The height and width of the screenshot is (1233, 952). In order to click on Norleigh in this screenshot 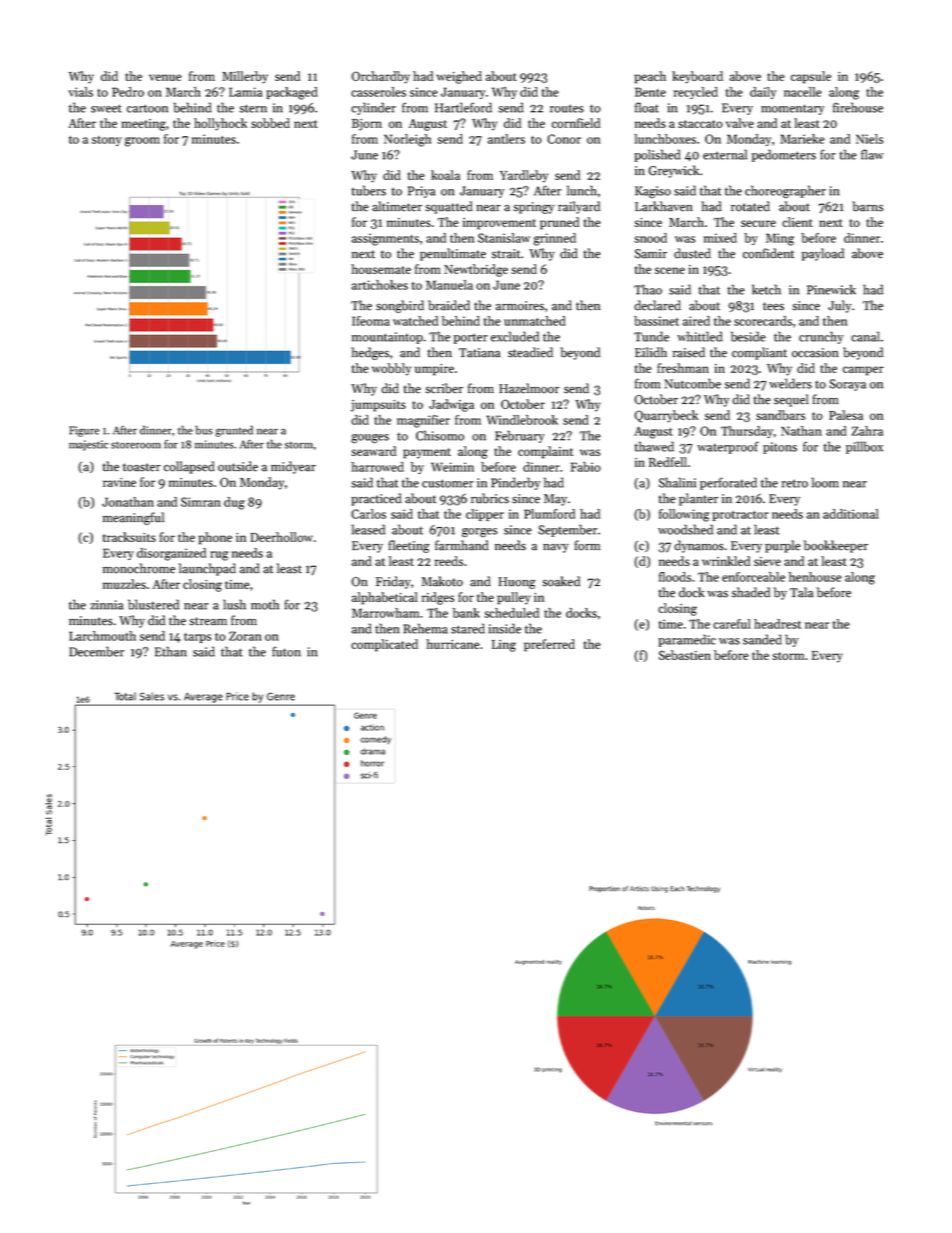, I will do `click(407, 140)`.
